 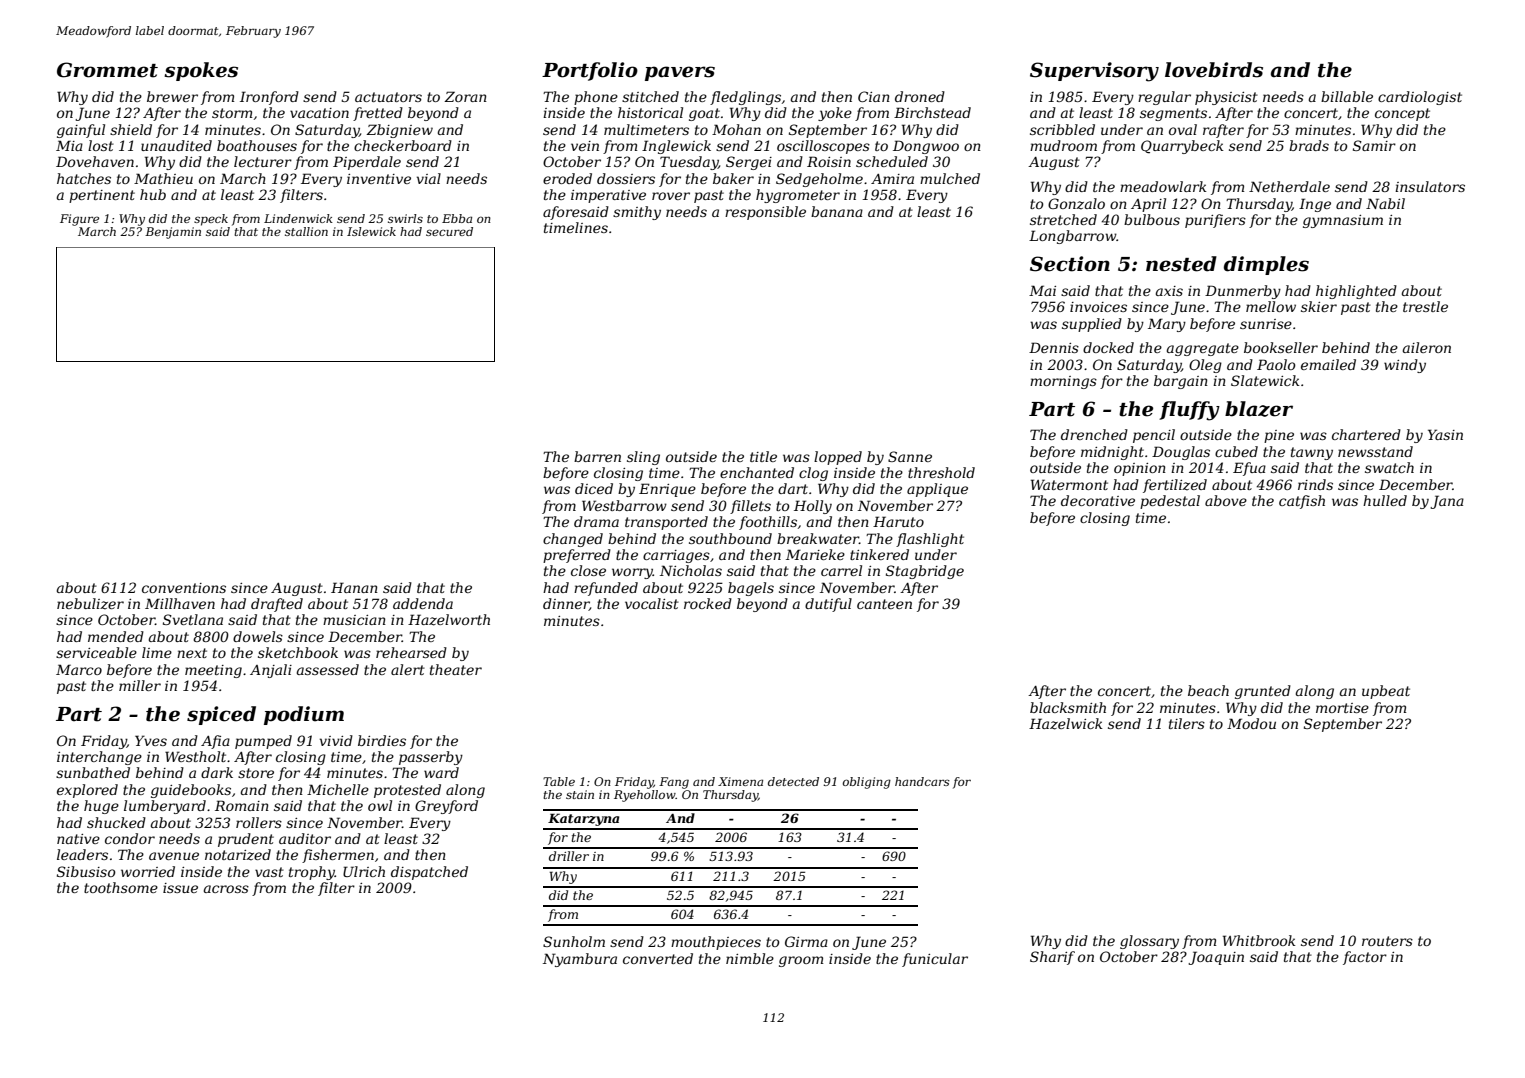 I want to click on concept, so click(x=1402, y=114).
